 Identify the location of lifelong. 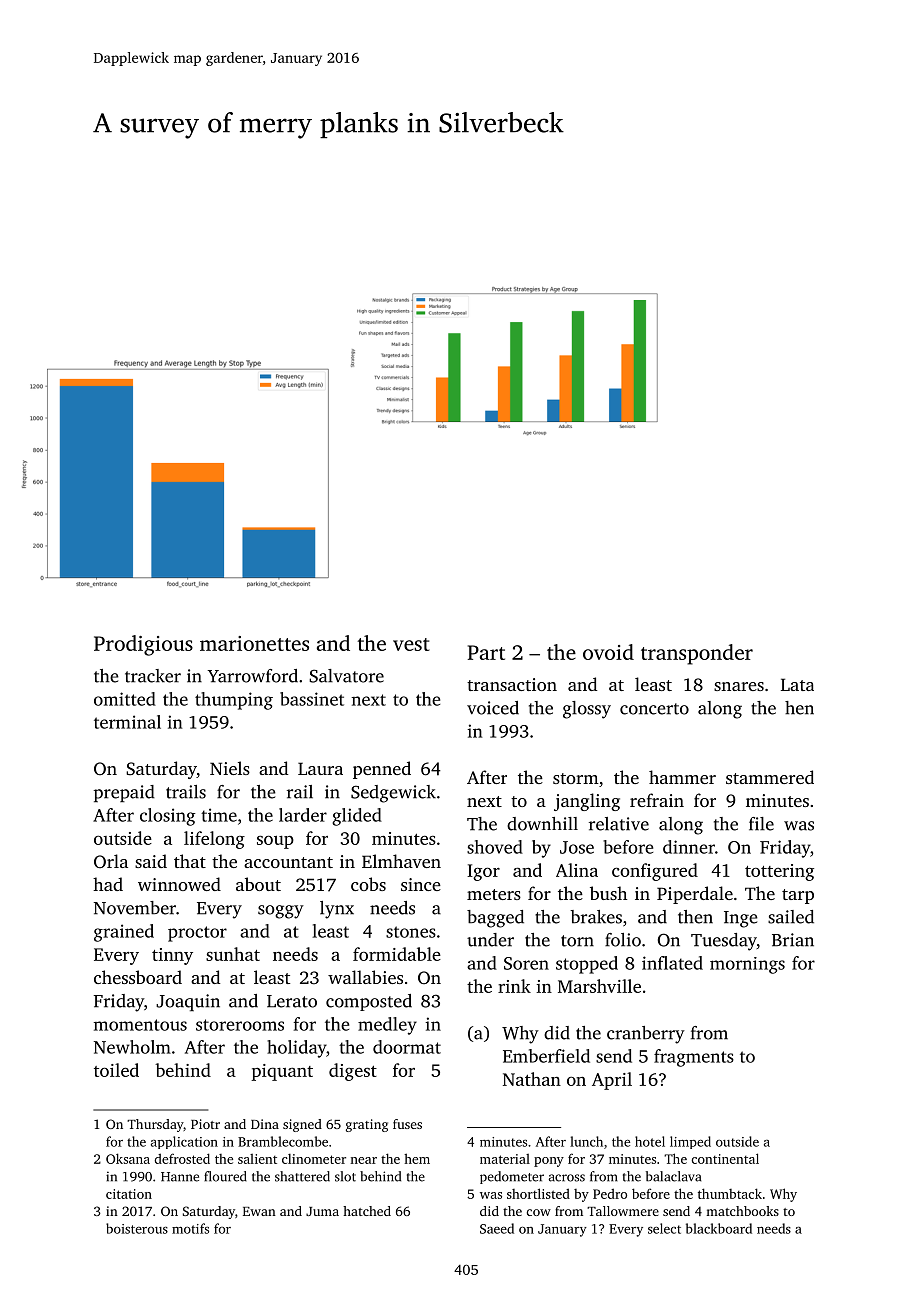
(214, 840).
